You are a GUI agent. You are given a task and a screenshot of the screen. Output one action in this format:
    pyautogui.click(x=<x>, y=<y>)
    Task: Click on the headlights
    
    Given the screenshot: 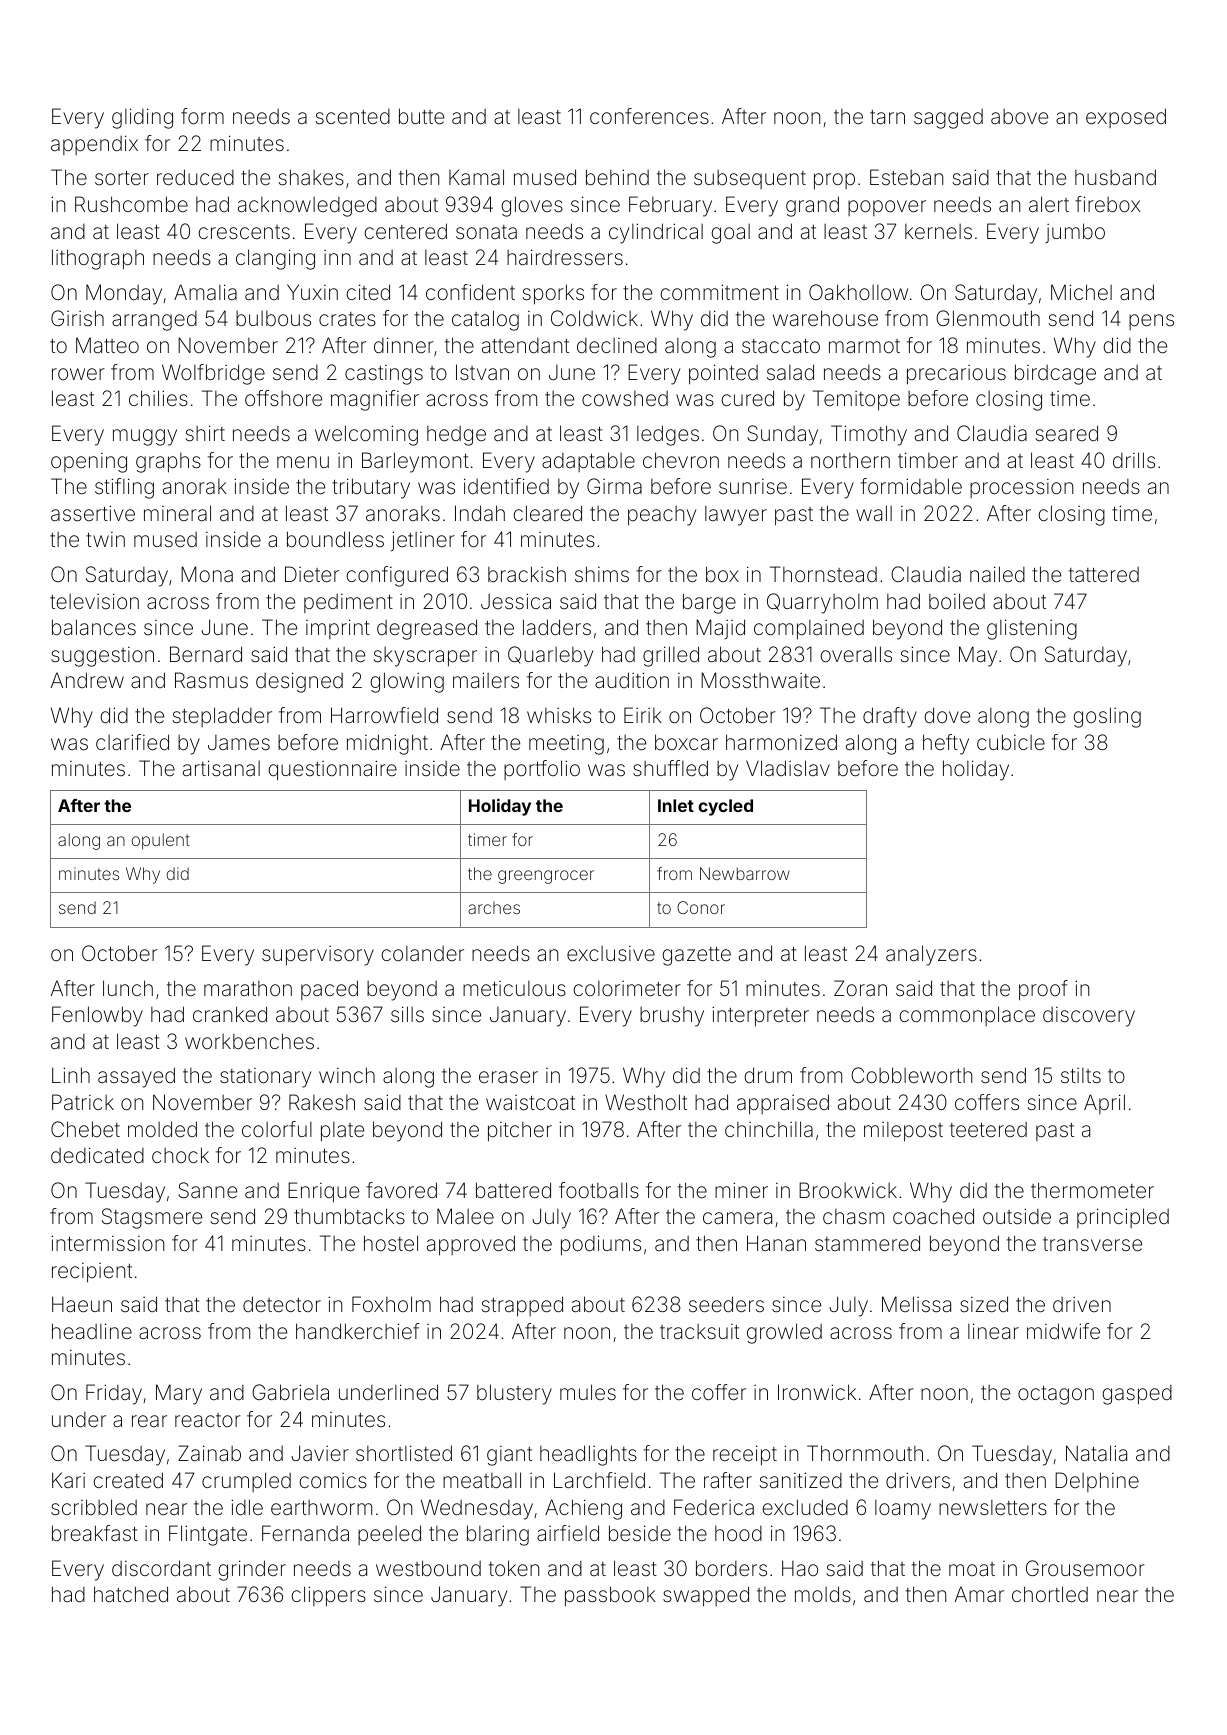 What is the action you would take?
    pyautogui.click(x=588, y=1455)
